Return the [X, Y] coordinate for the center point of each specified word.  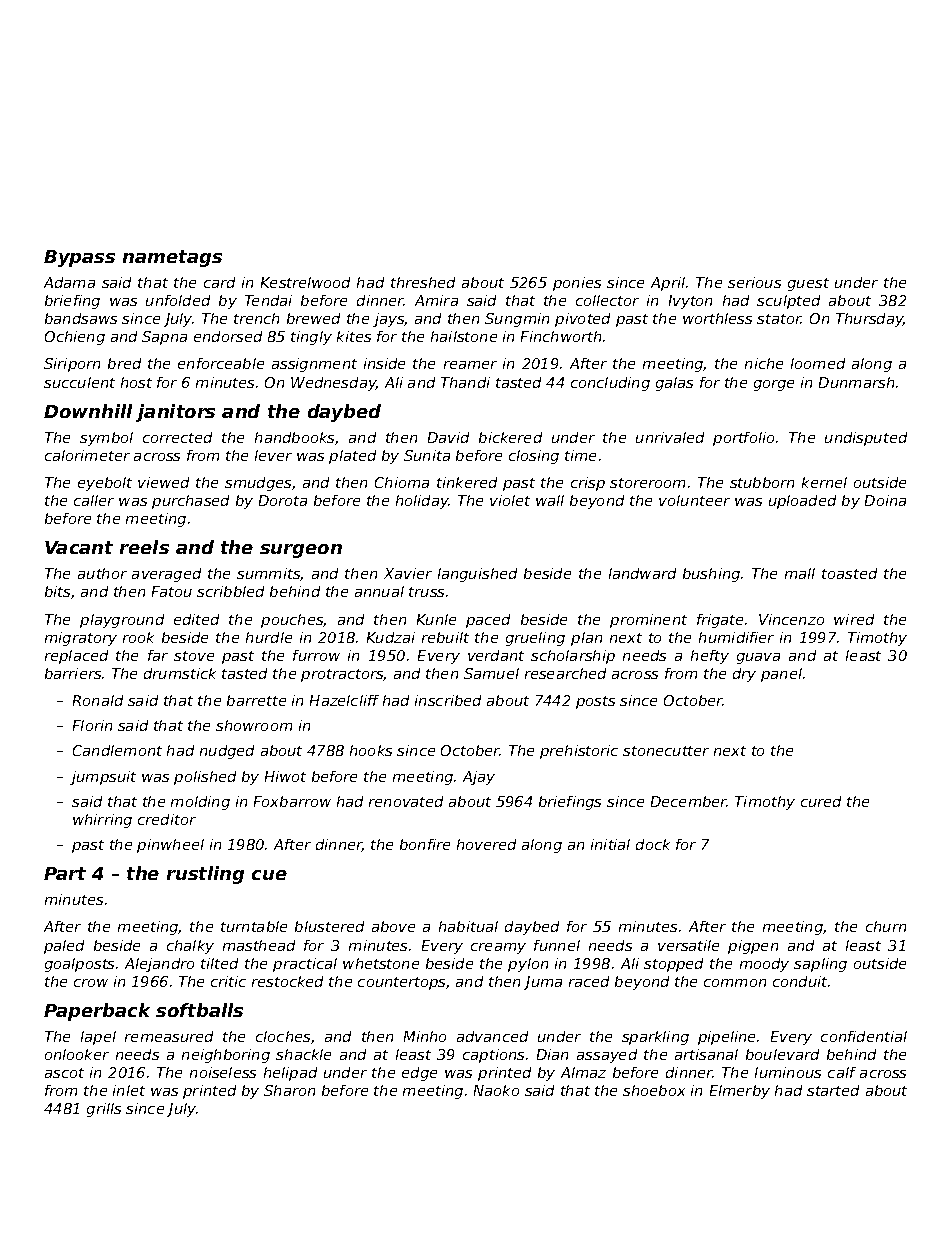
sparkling [655, 1038]
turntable [254, 926]
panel [781, 675]
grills [104, 1110]
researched [565, 673]
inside [384, 363]
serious [754, 282]
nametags [172, 258]
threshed [423, 282]
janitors [175, 413]
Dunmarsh [856, 382]
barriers [73, 673]
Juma [543, 983]
